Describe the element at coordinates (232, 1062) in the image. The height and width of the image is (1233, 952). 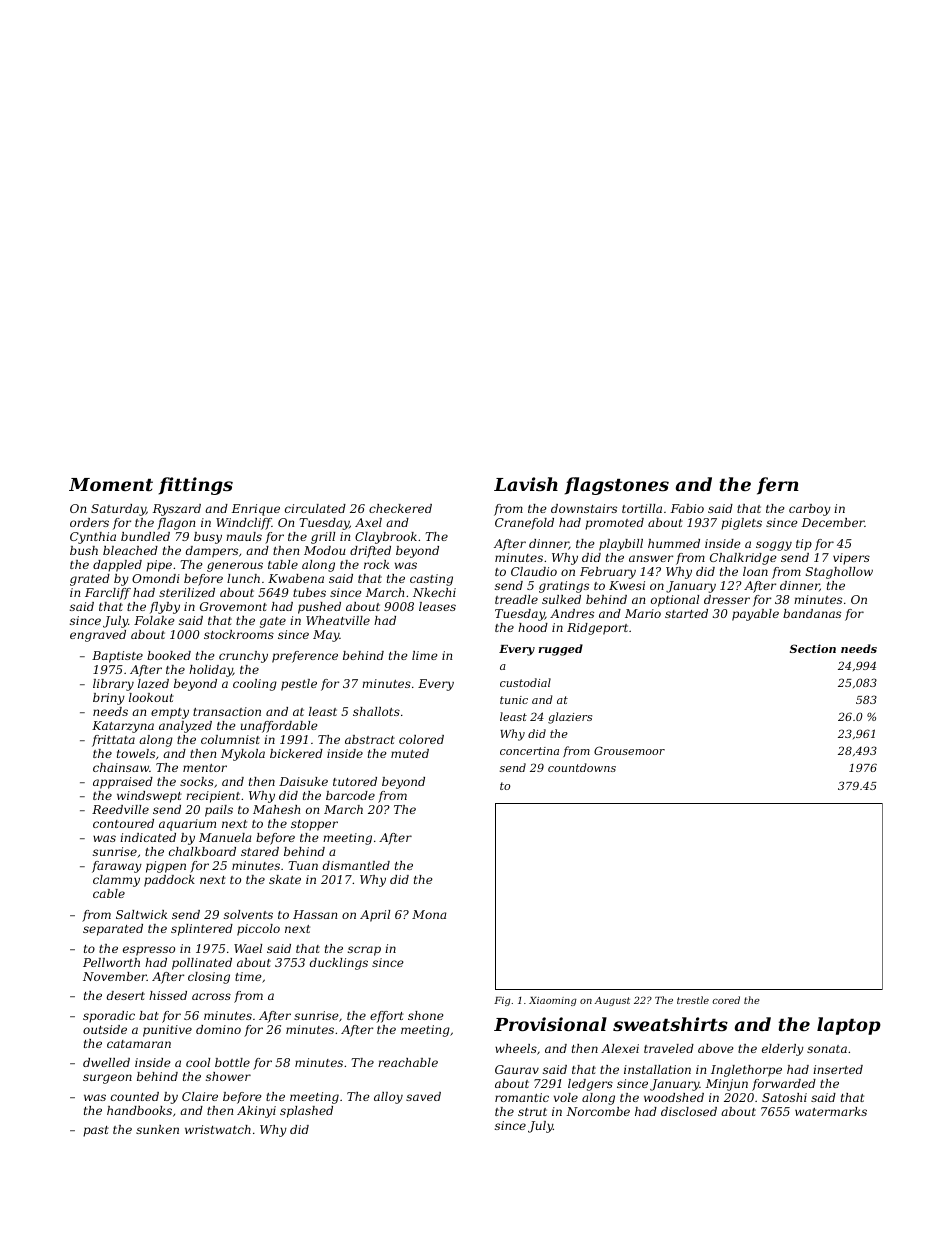
I see `bottle` at that location.
